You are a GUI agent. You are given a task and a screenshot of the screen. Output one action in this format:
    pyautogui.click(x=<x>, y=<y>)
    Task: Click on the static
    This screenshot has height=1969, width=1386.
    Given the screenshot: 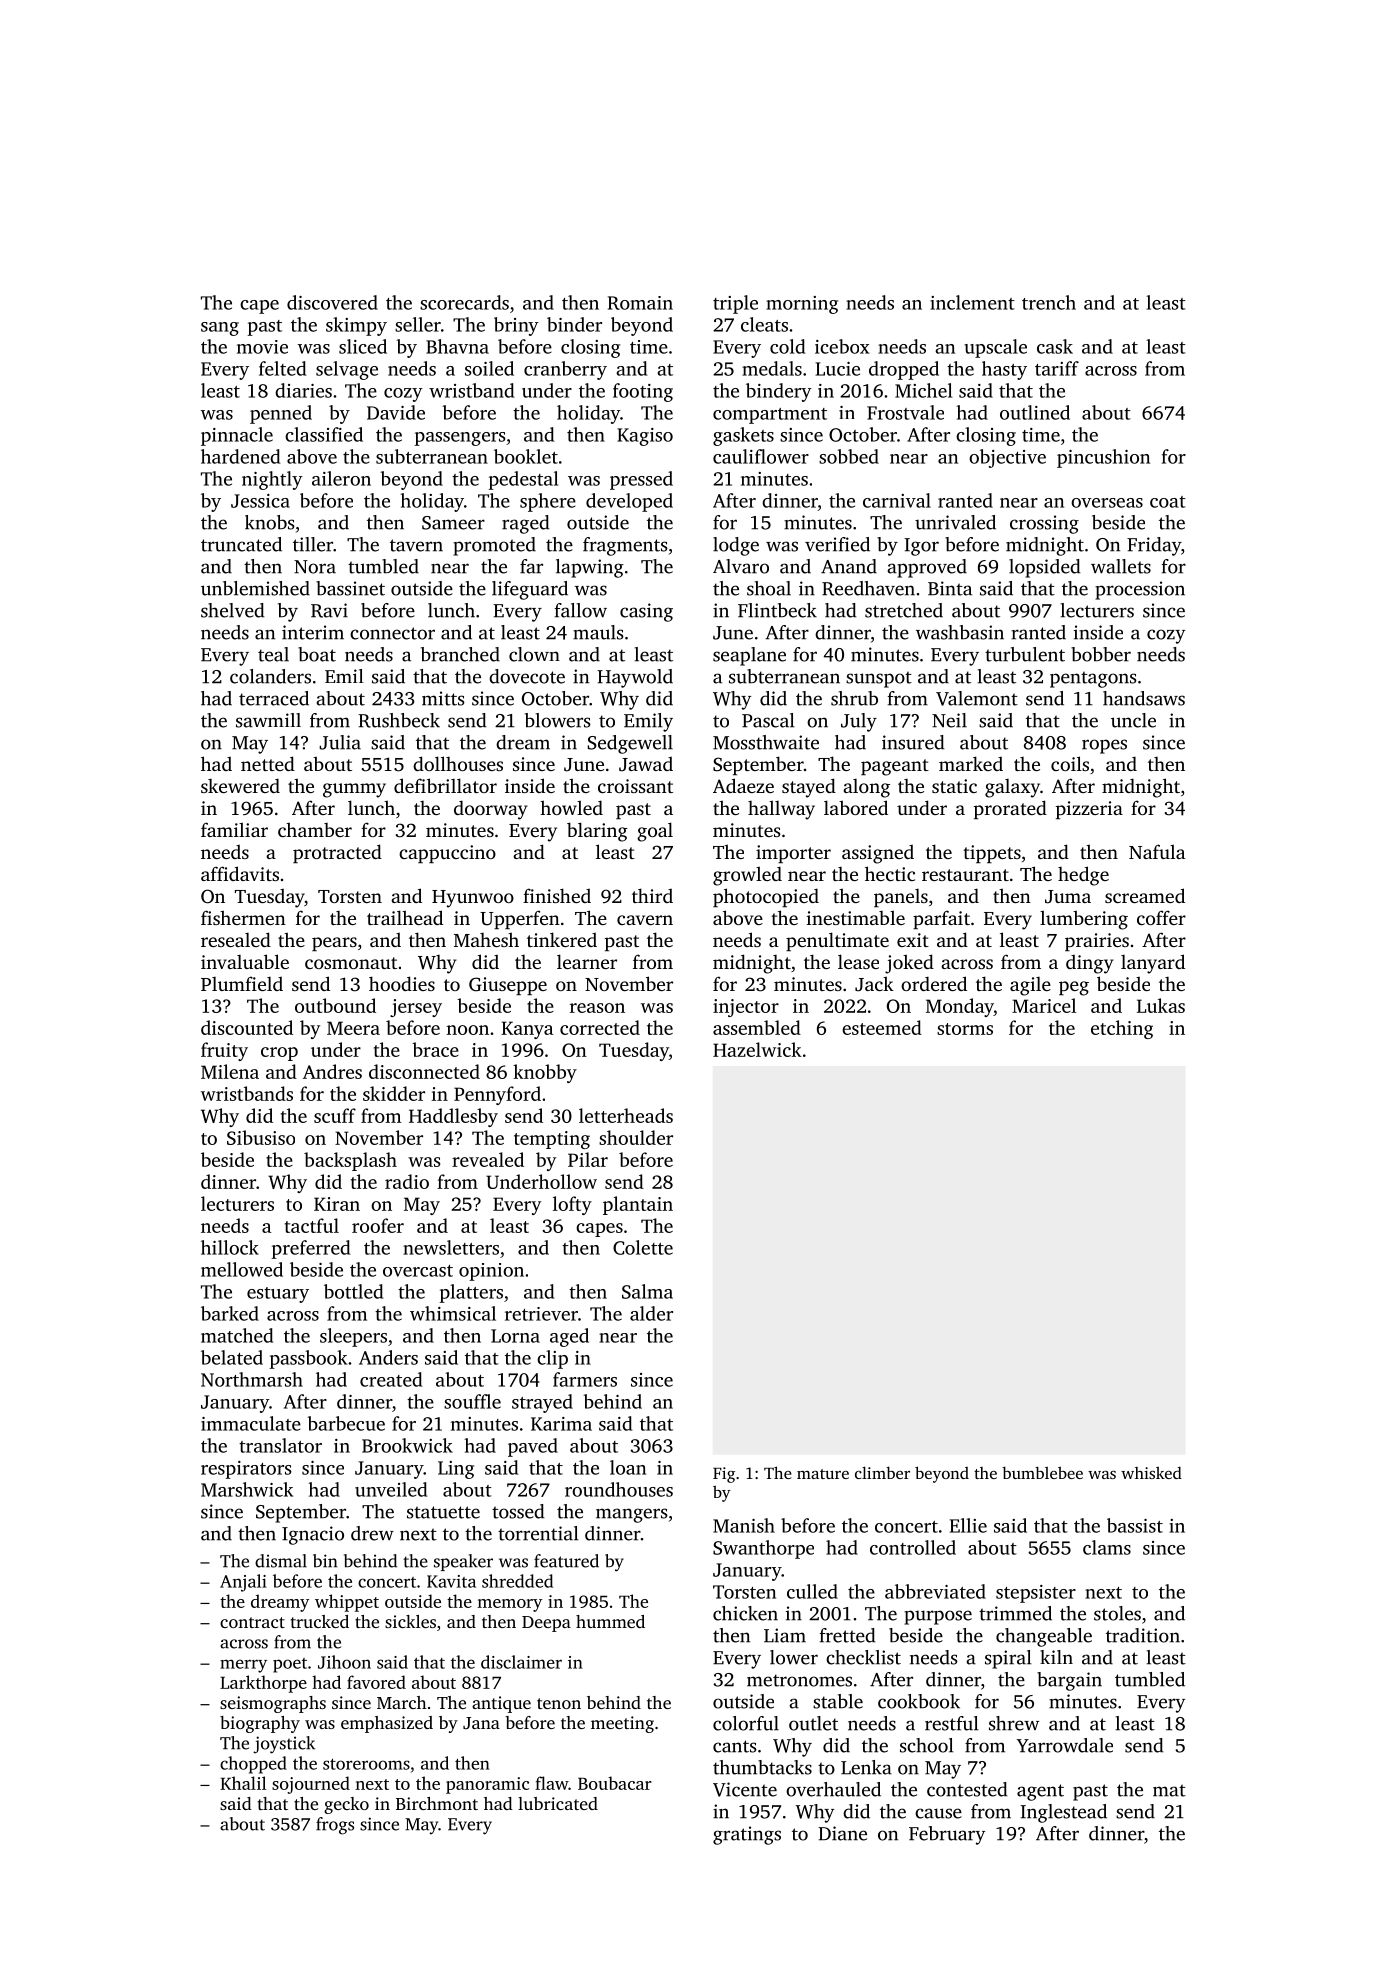 What is the action you would take?
    pyautogui.click(x=954, y=786)
